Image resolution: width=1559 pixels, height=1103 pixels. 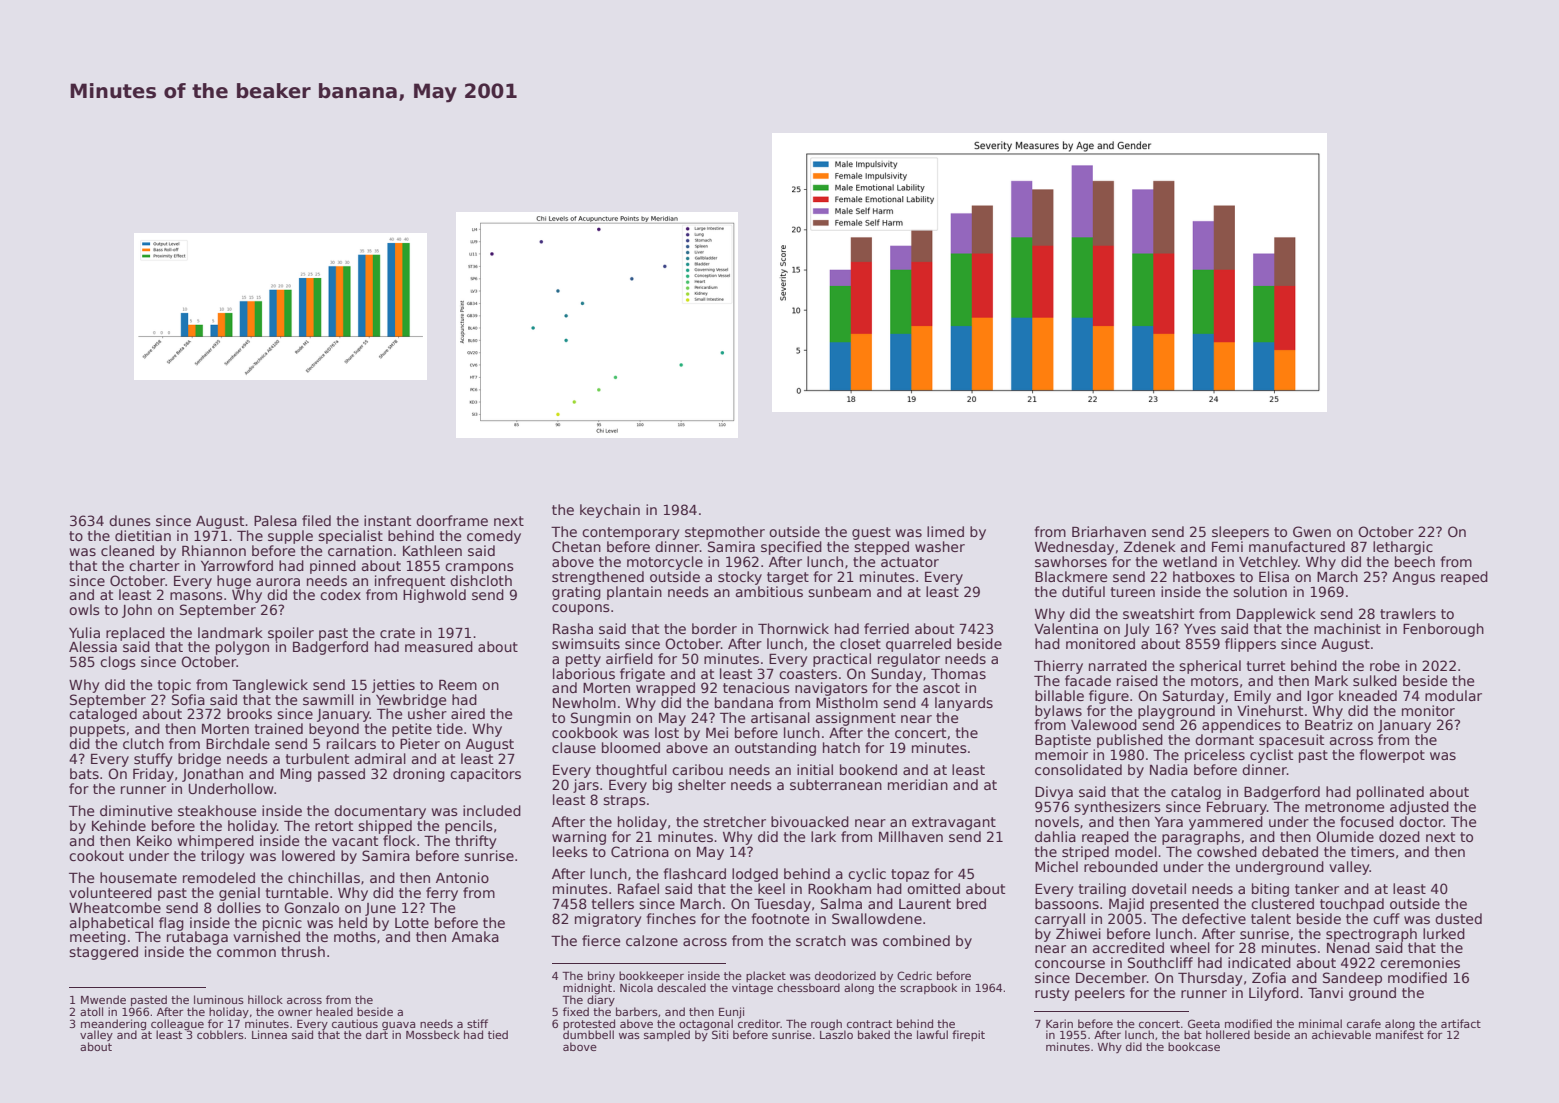 What do you see at coordinates (910, 562) in the image?
I see `actuator` at bounding box center [910, 562].
